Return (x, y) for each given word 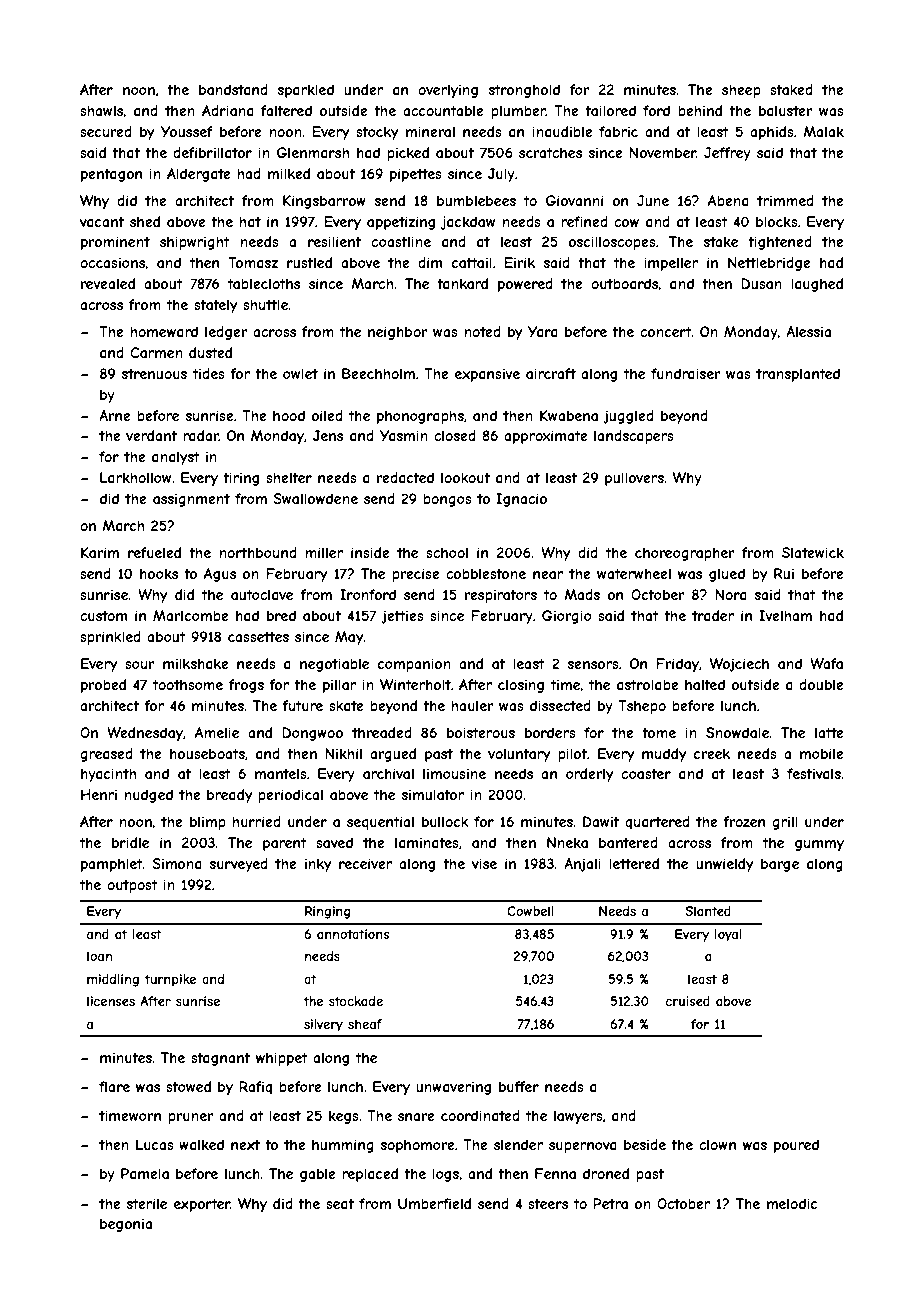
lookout (465, 477)
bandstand (233, 89)
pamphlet (112, 865)
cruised (688, 1001)
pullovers (634, 479)
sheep (741, 91)
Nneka (567, 842)
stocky (377, 133)
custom (103, 616)
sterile (147, 1203)
